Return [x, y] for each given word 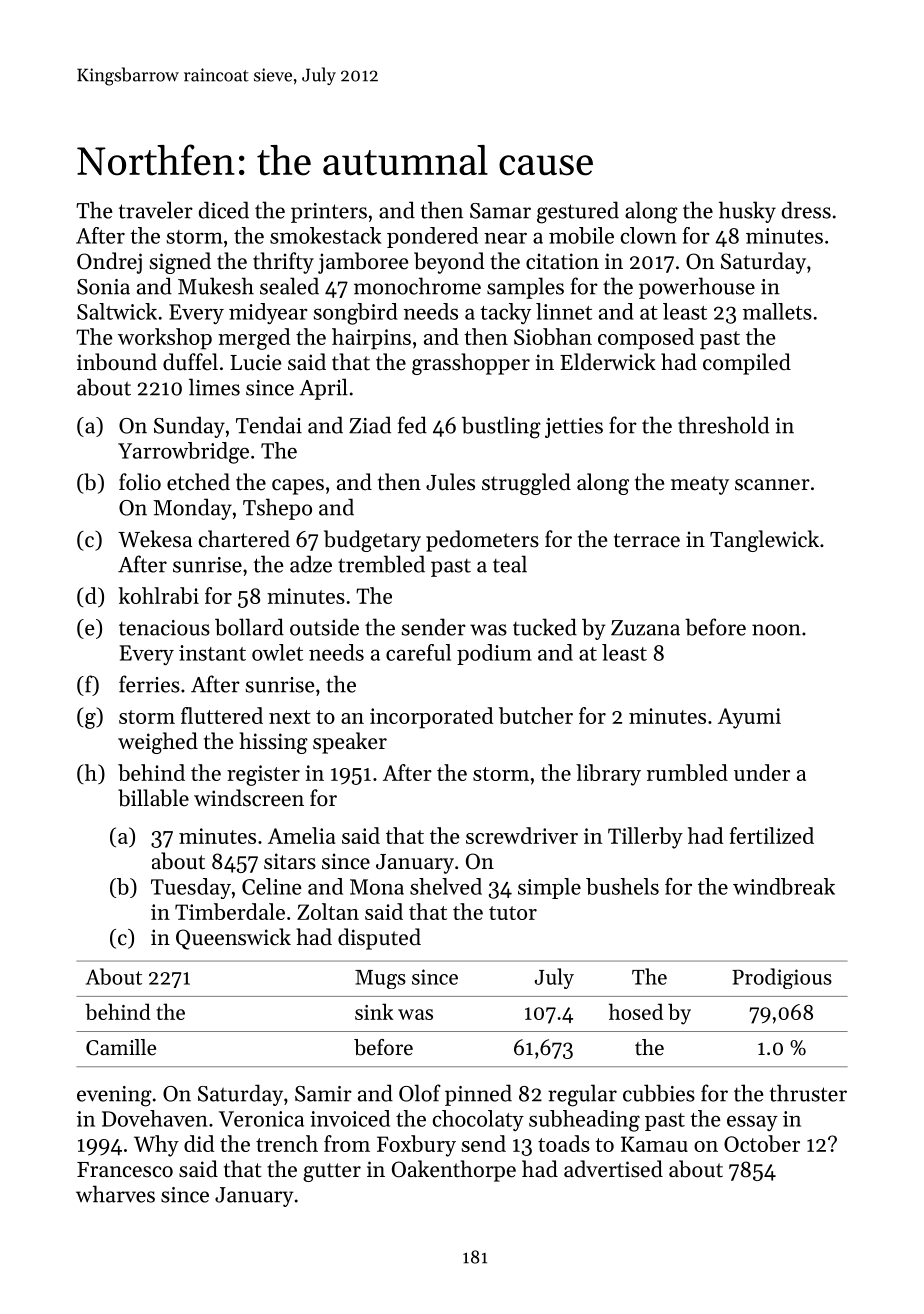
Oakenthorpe [454, 1171]
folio [140, 482]
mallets [777, 311]
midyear [268, 313]
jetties [574, 428]
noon [776, 630]
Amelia [302, 835]
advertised [613, 1169]
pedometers [482, 541]
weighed [158, 743]
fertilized [772, 835]
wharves [115, 1194]
